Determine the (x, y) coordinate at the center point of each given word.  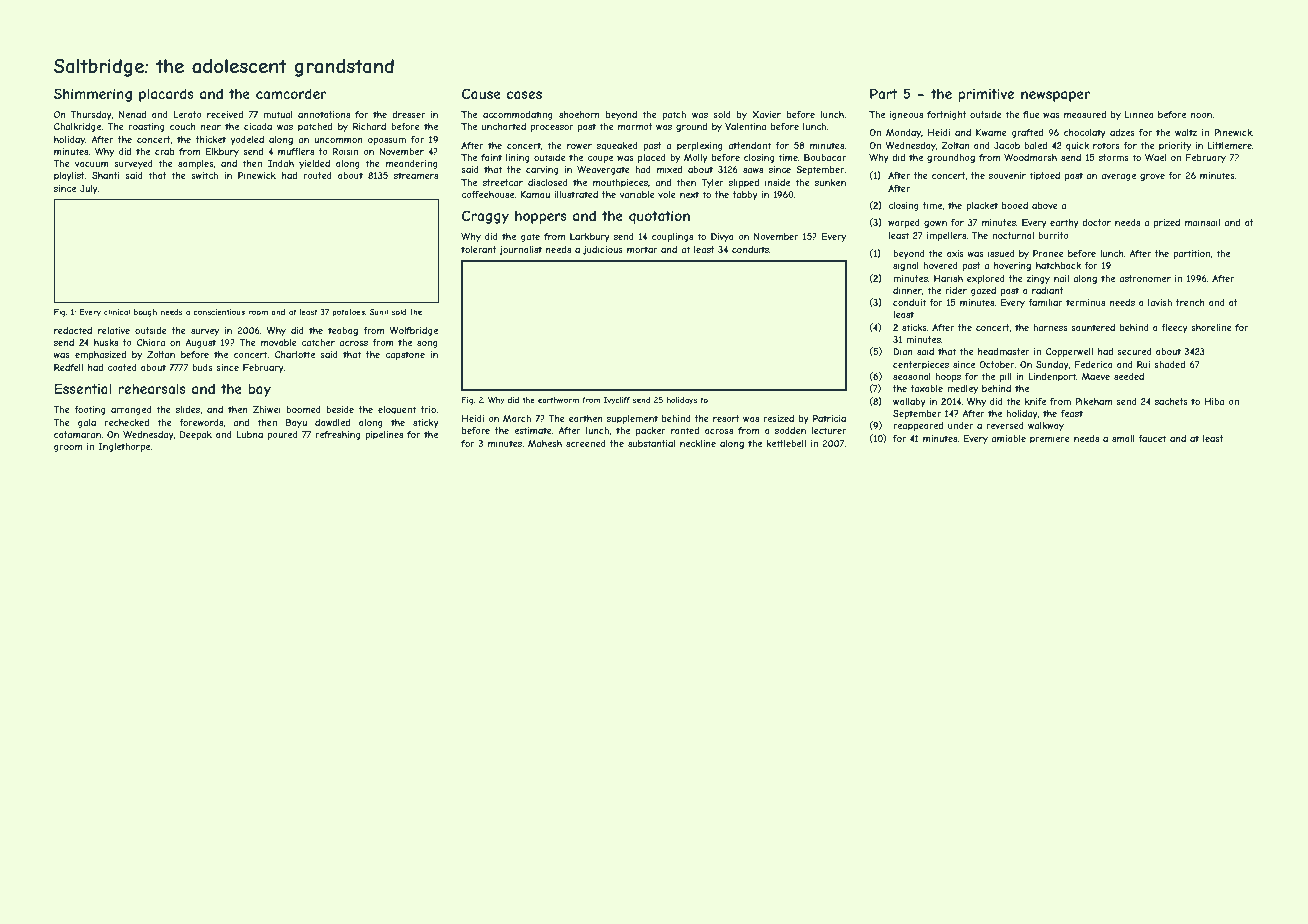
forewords (201, 422)
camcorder (291, 94)
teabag (343, 331)
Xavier (766, 114)
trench (1190, 302)
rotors (1106, 145)
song (427, 344)
